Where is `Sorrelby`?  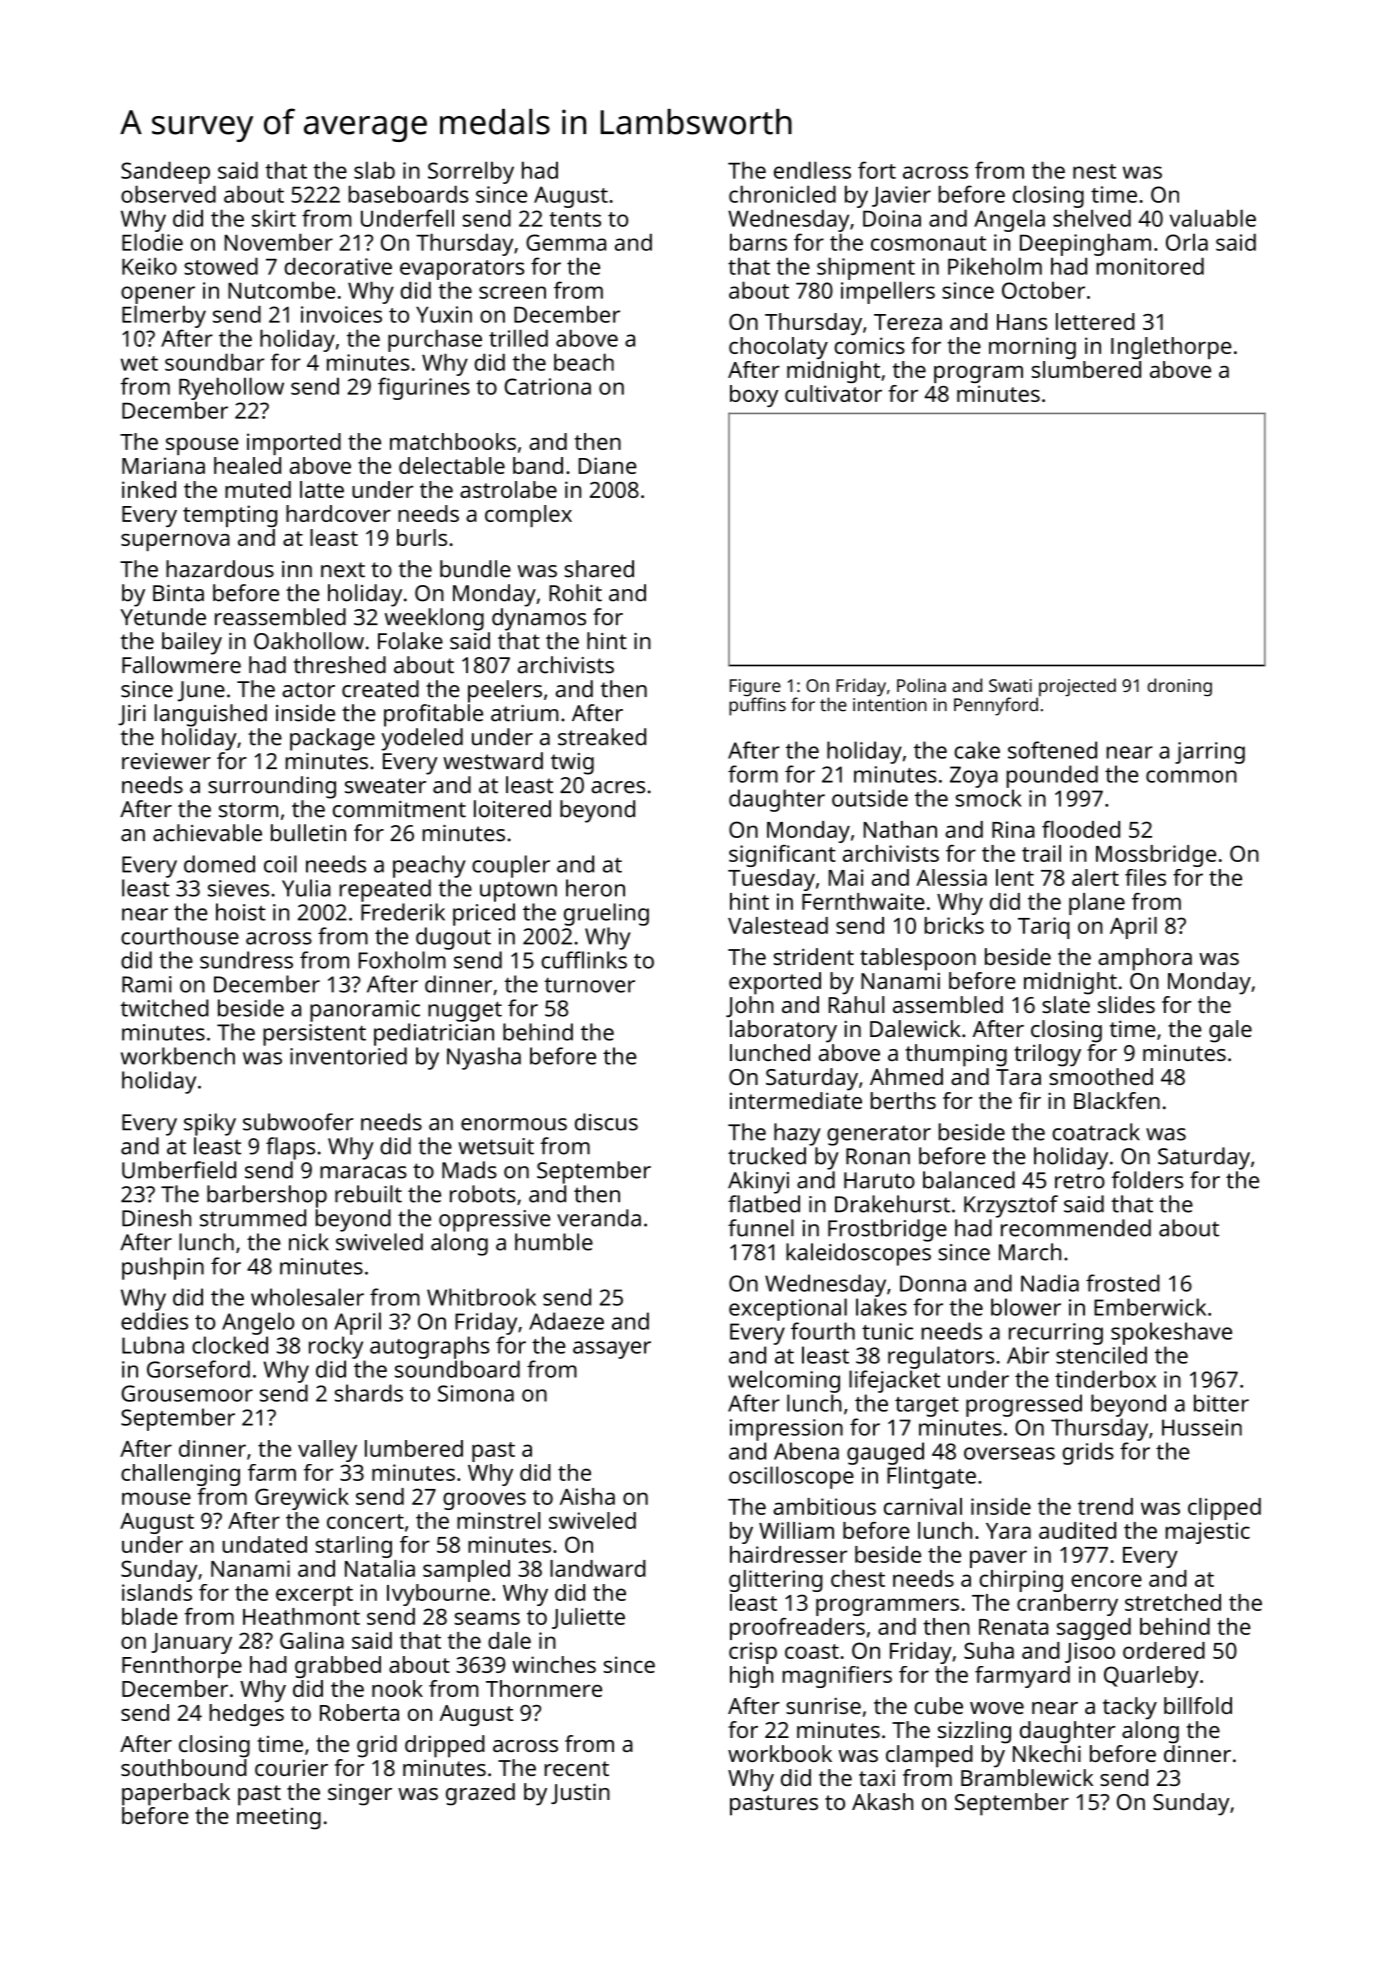
Sorrelby is located at coordinates (471, 172).
